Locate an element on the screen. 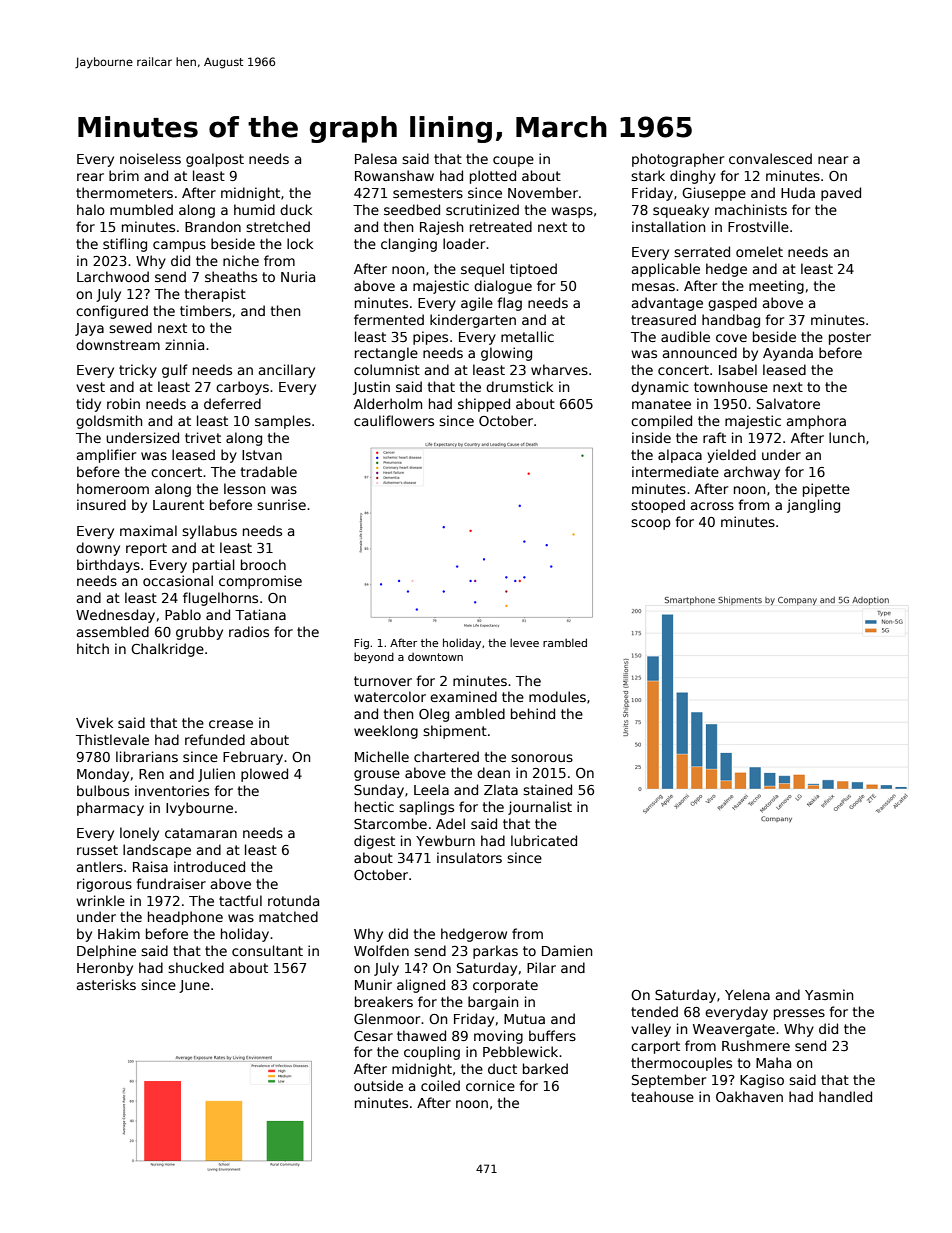 The height and width of the screenshot is (1233, 952). partial is located at coordinates (214, 566).
